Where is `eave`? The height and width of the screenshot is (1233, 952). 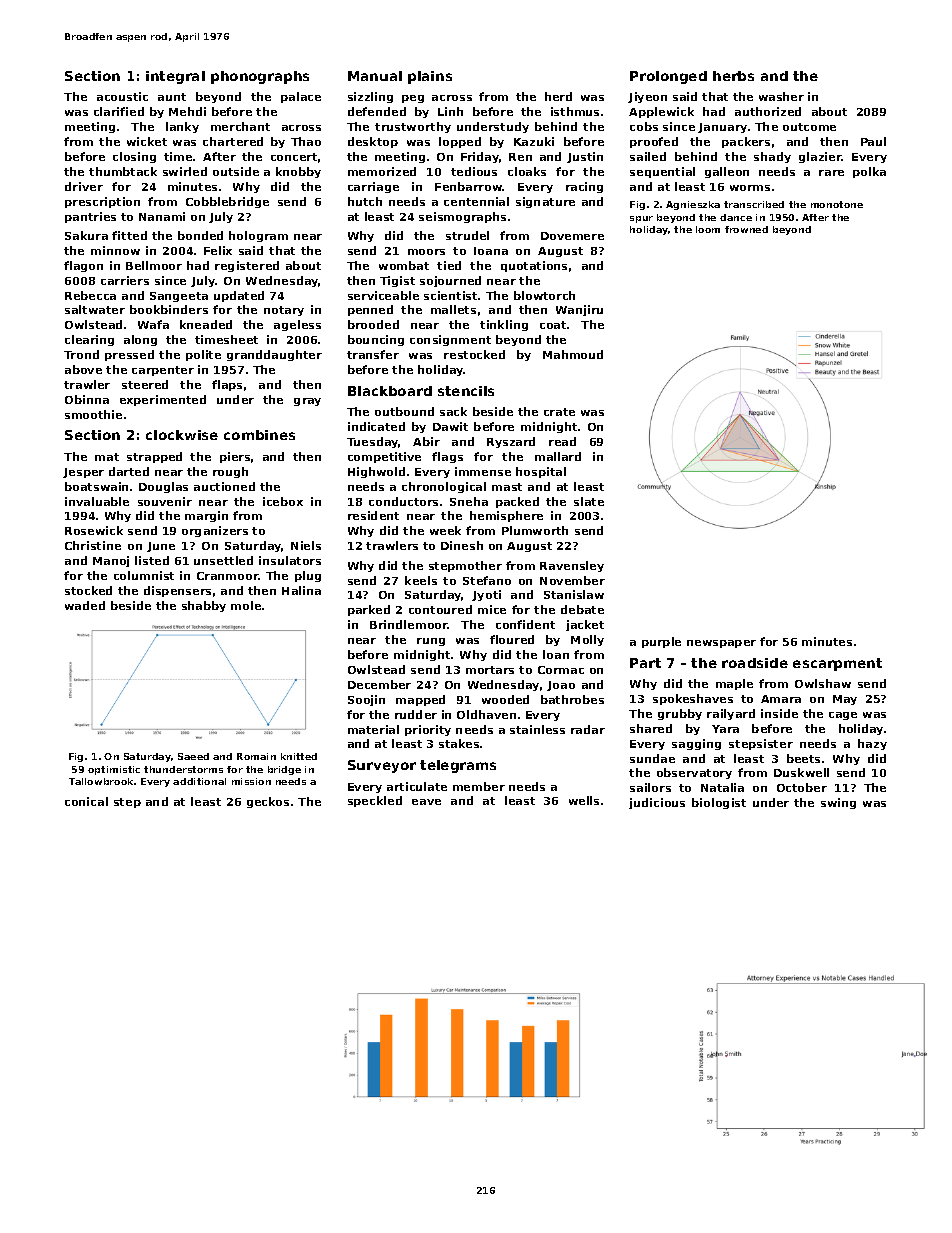 eave is located at coordinates (426, 802).
